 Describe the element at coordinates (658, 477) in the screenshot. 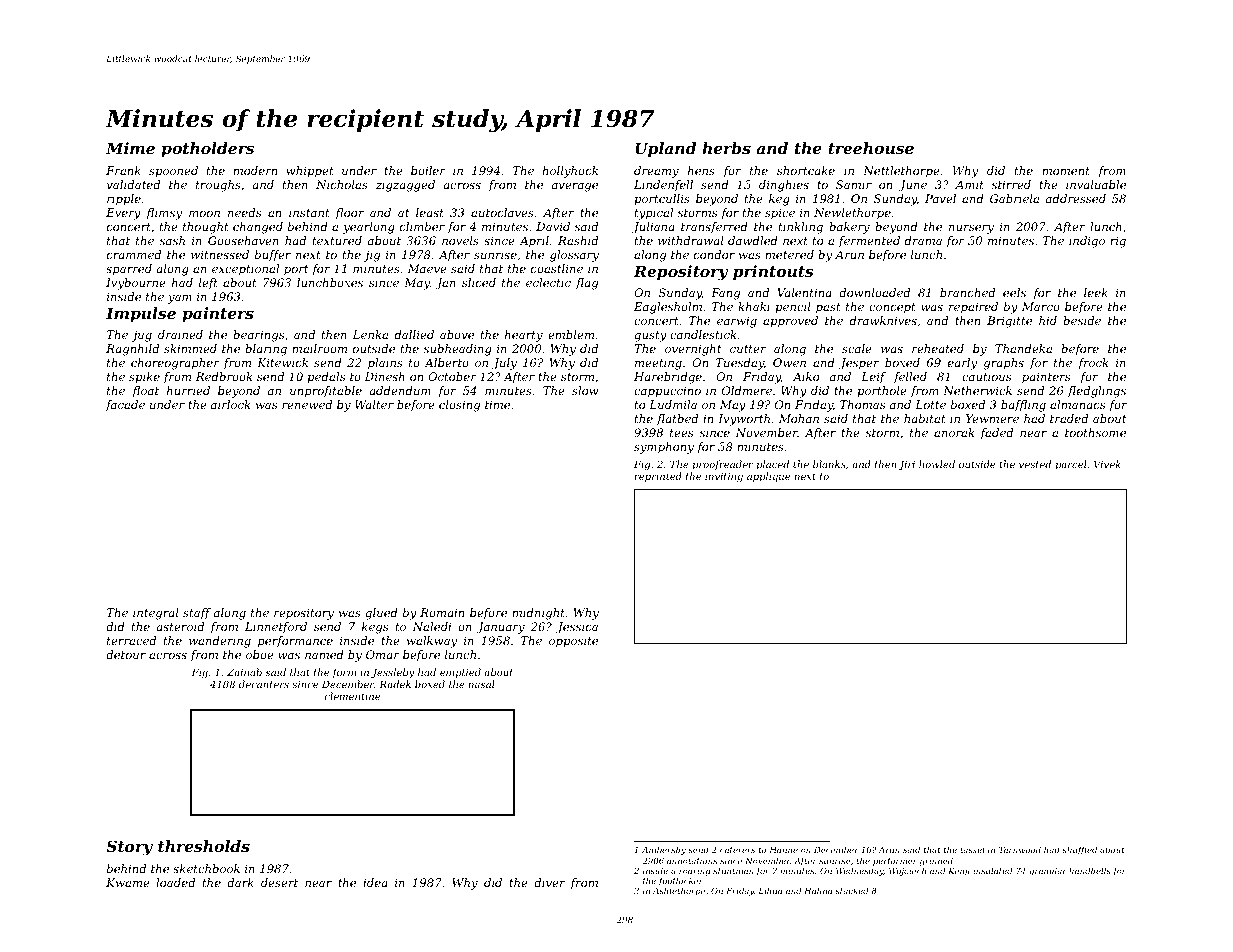

I see `reprinted` at that location.
